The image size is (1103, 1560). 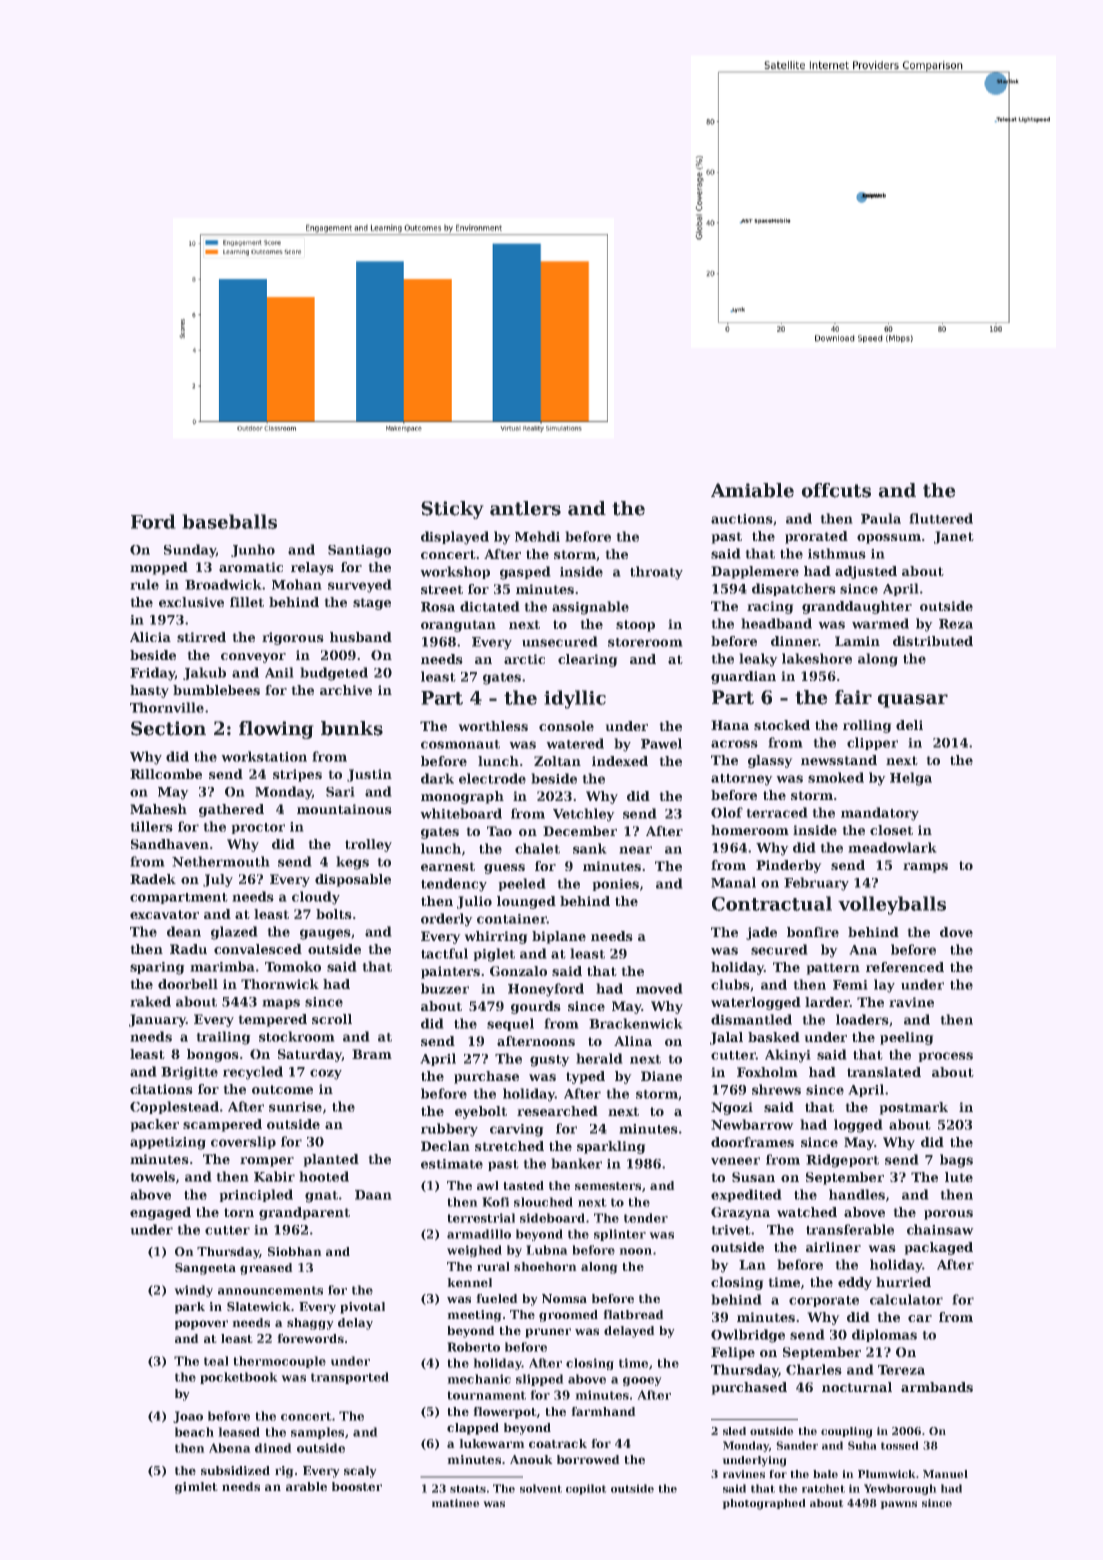 What do you see at coordinates (230, 521) in the document?
I see `baseballs` at bounding box center [230, 521].
